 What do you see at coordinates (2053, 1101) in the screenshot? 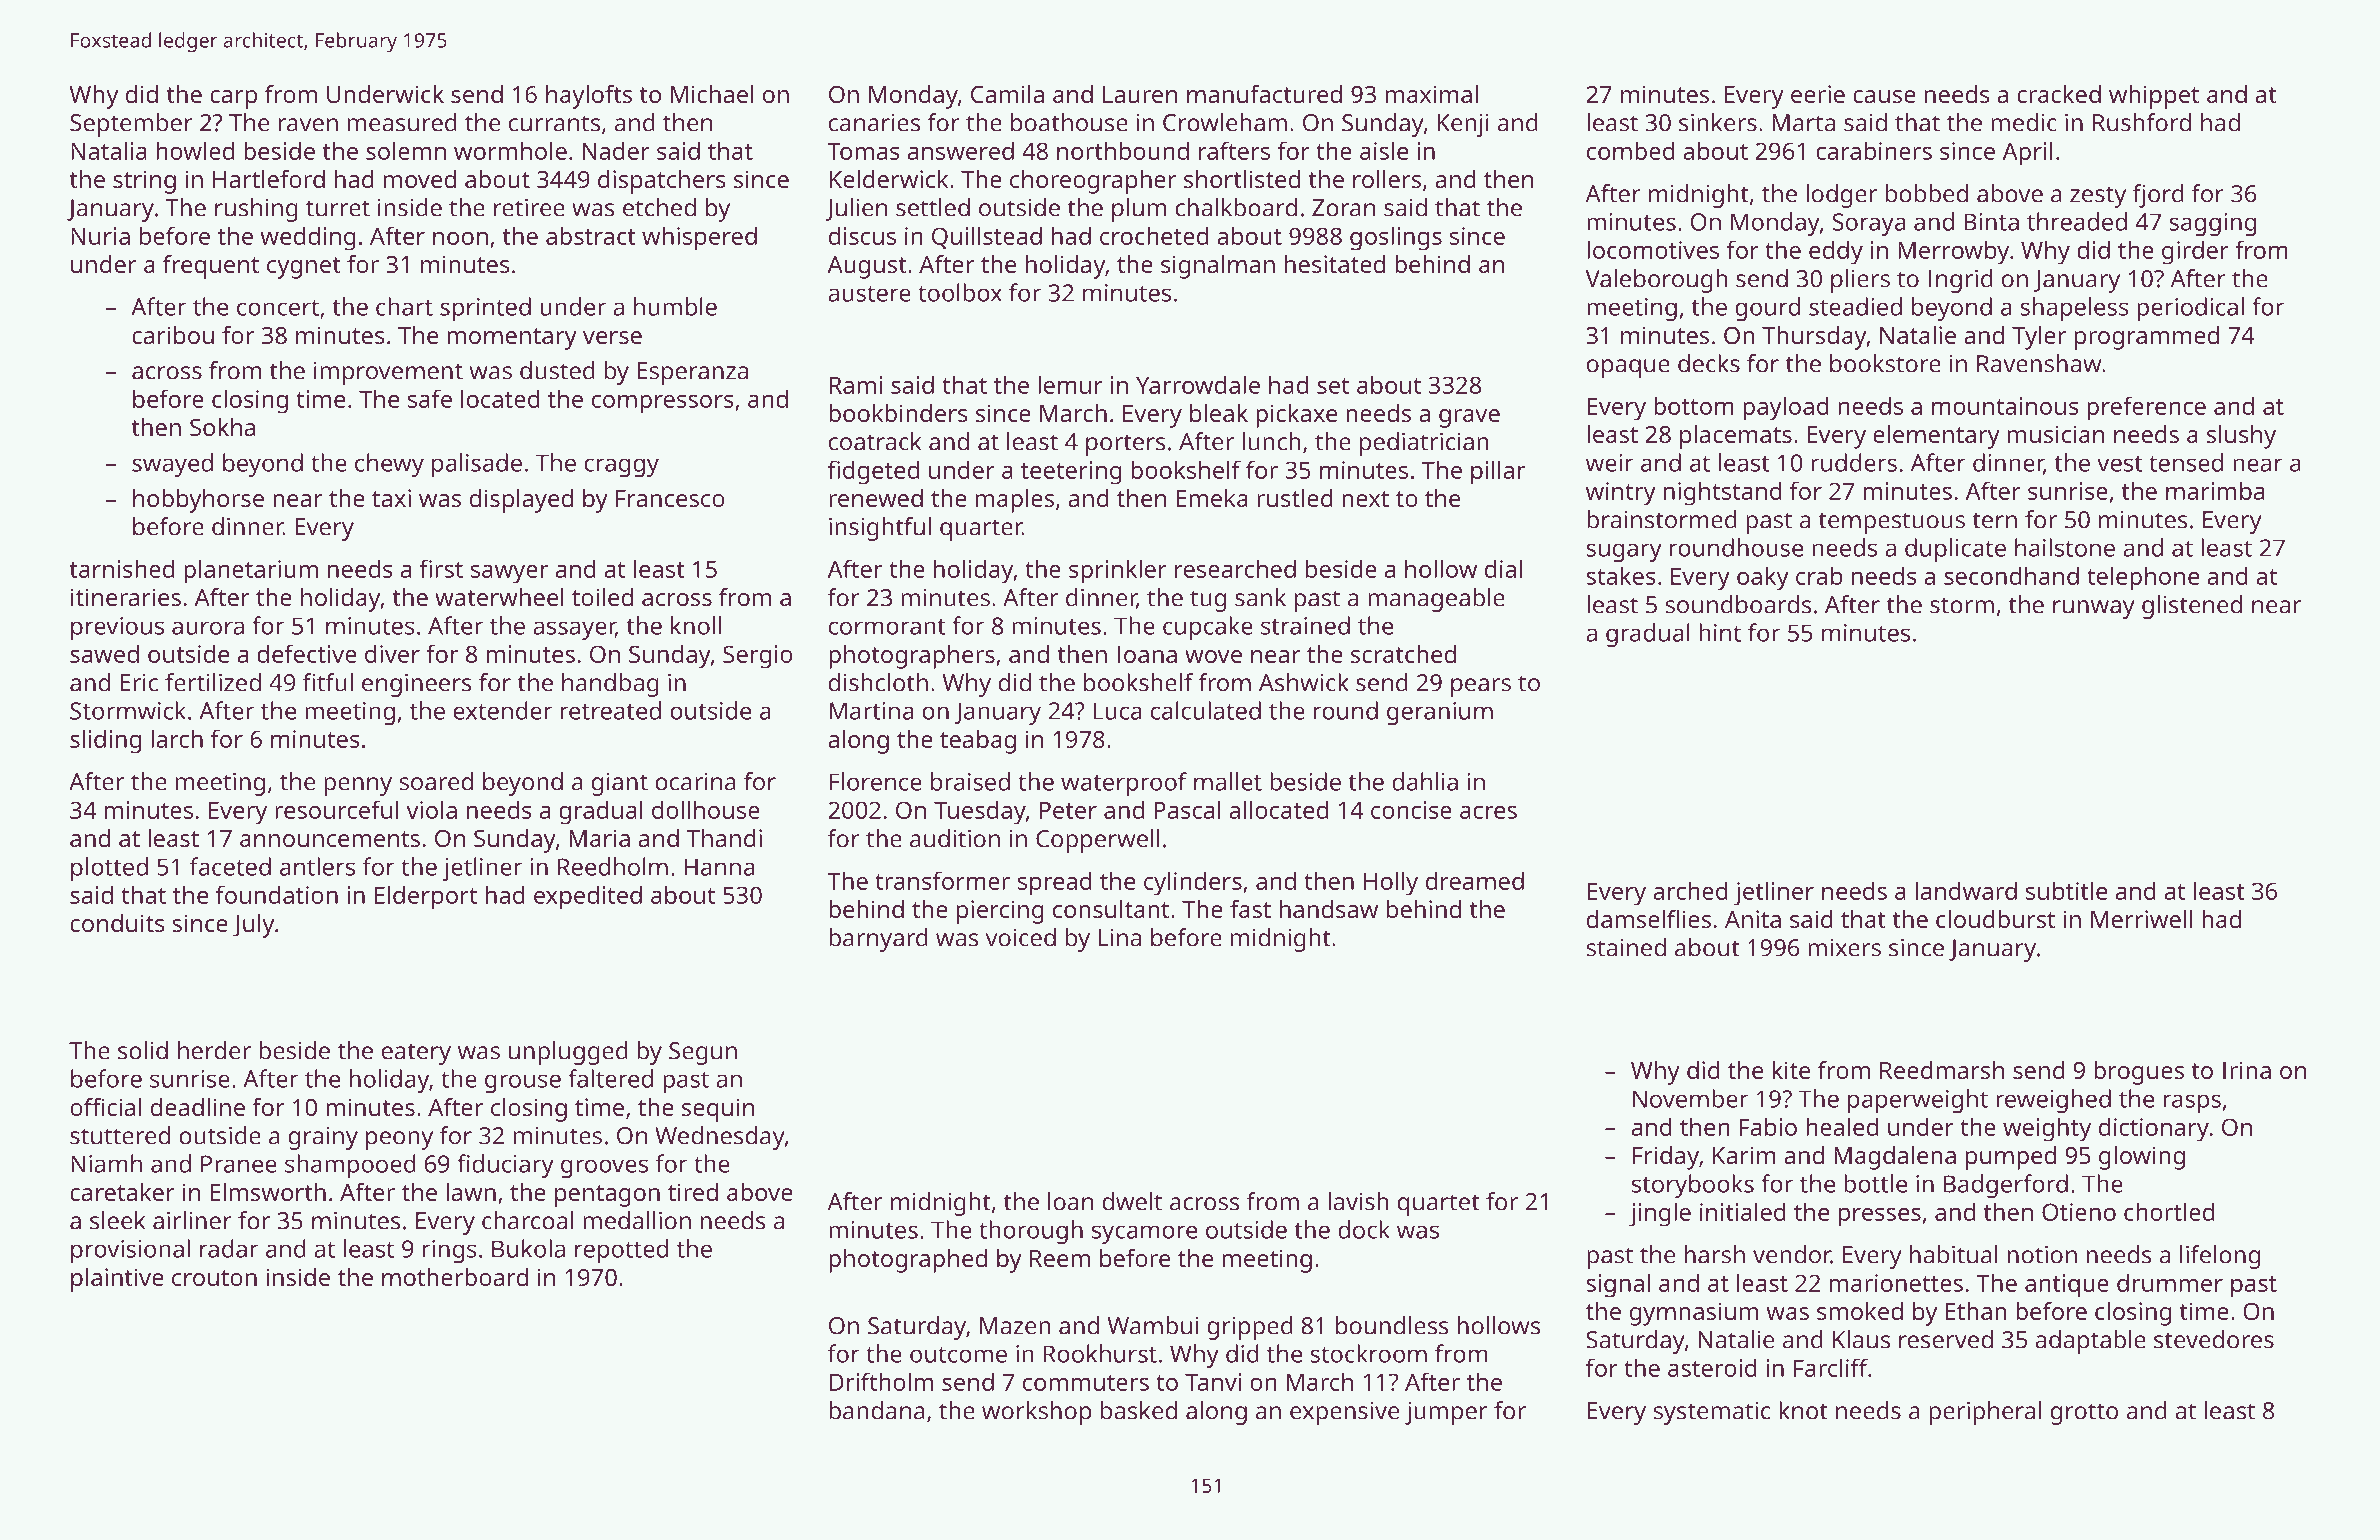
I see `reweighed` at bounding box center [2053, 1101].
